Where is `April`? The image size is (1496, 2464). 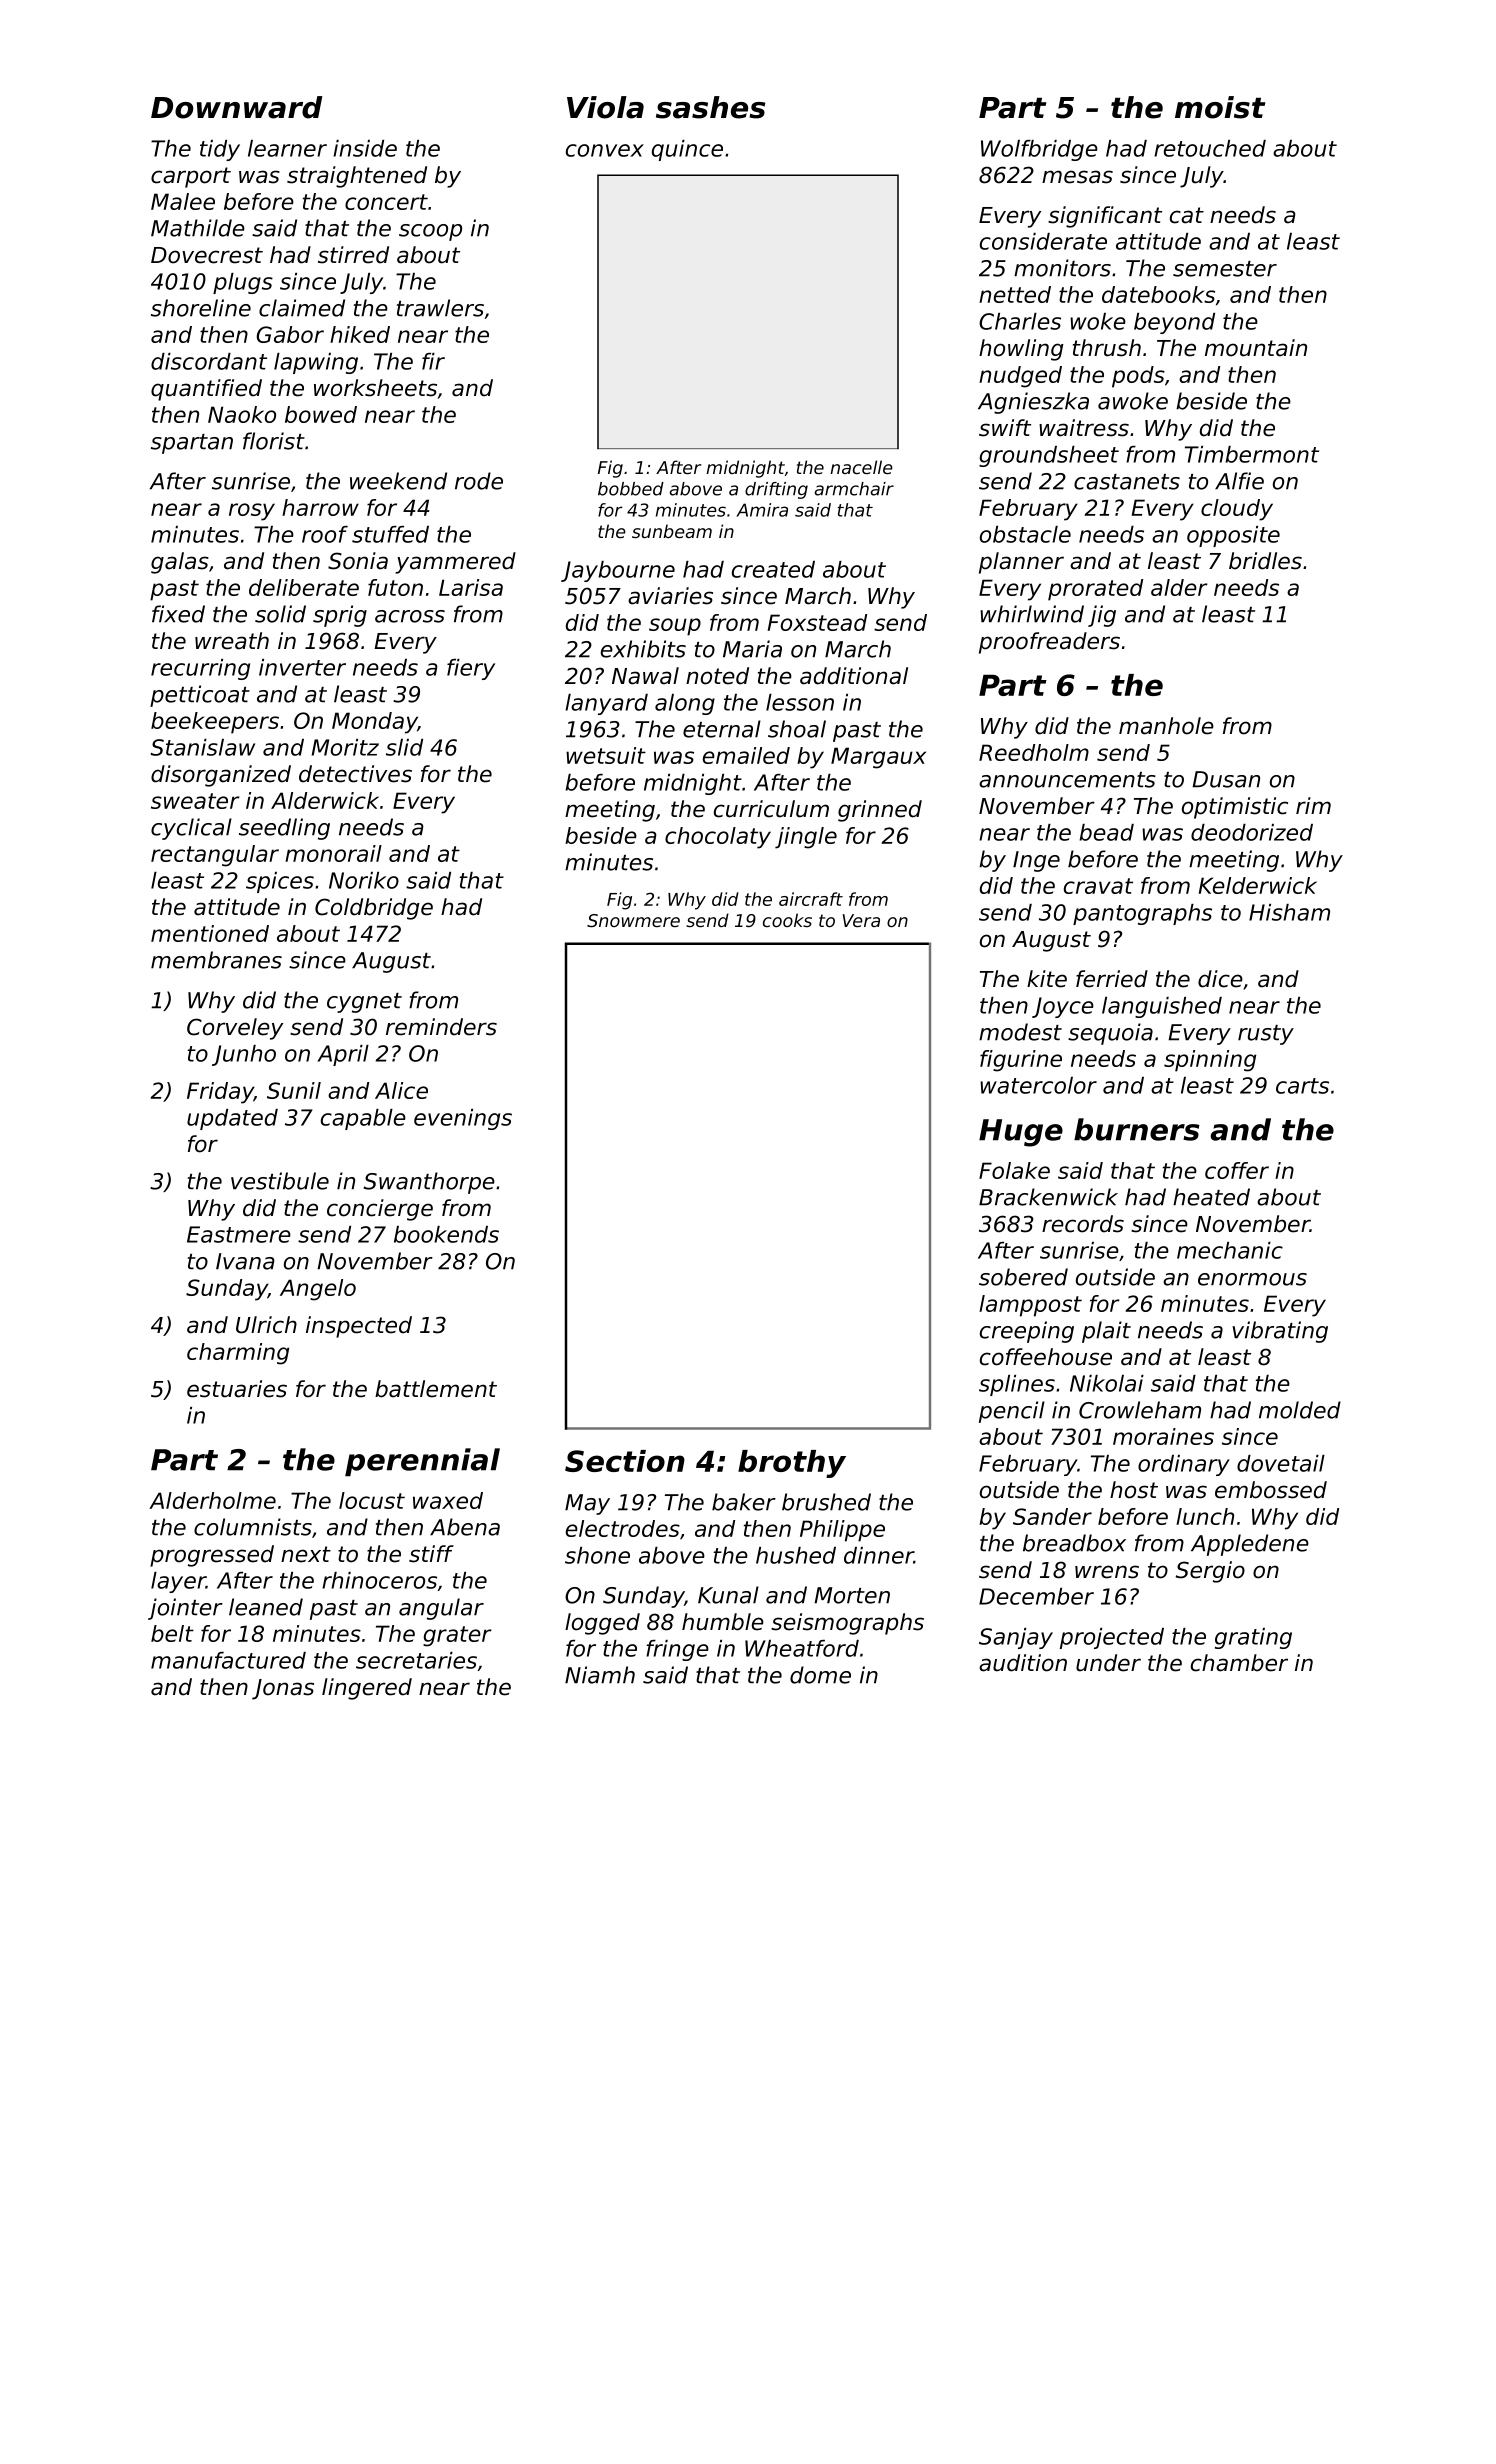 April is located at coordinates (343, 1055).
